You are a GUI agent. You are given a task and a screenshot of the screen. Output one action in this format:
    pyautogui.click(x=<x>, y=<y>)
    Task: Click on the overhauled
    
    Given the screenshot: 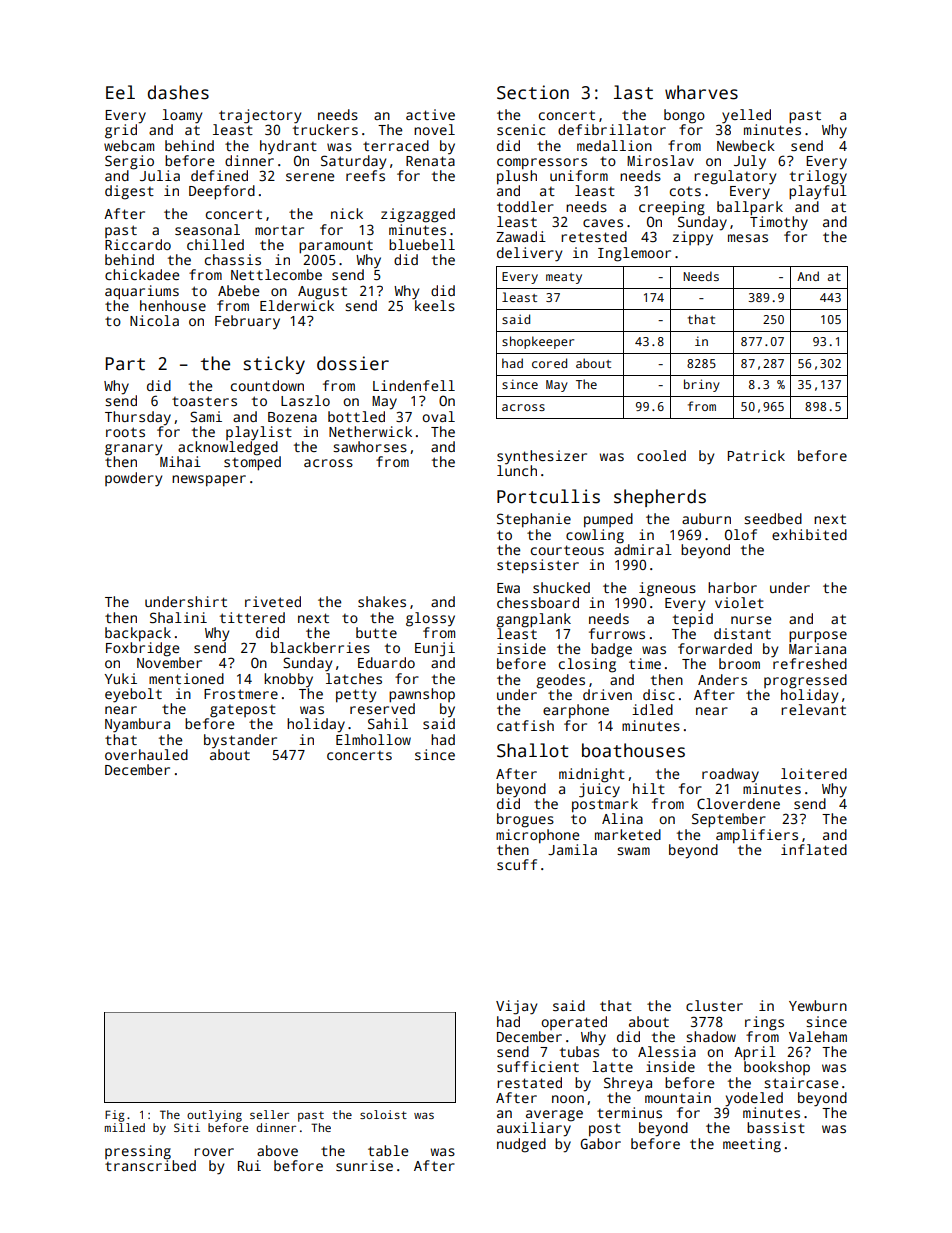 What is the action you would take?
    pyautogui.click(x=146, y=754)
